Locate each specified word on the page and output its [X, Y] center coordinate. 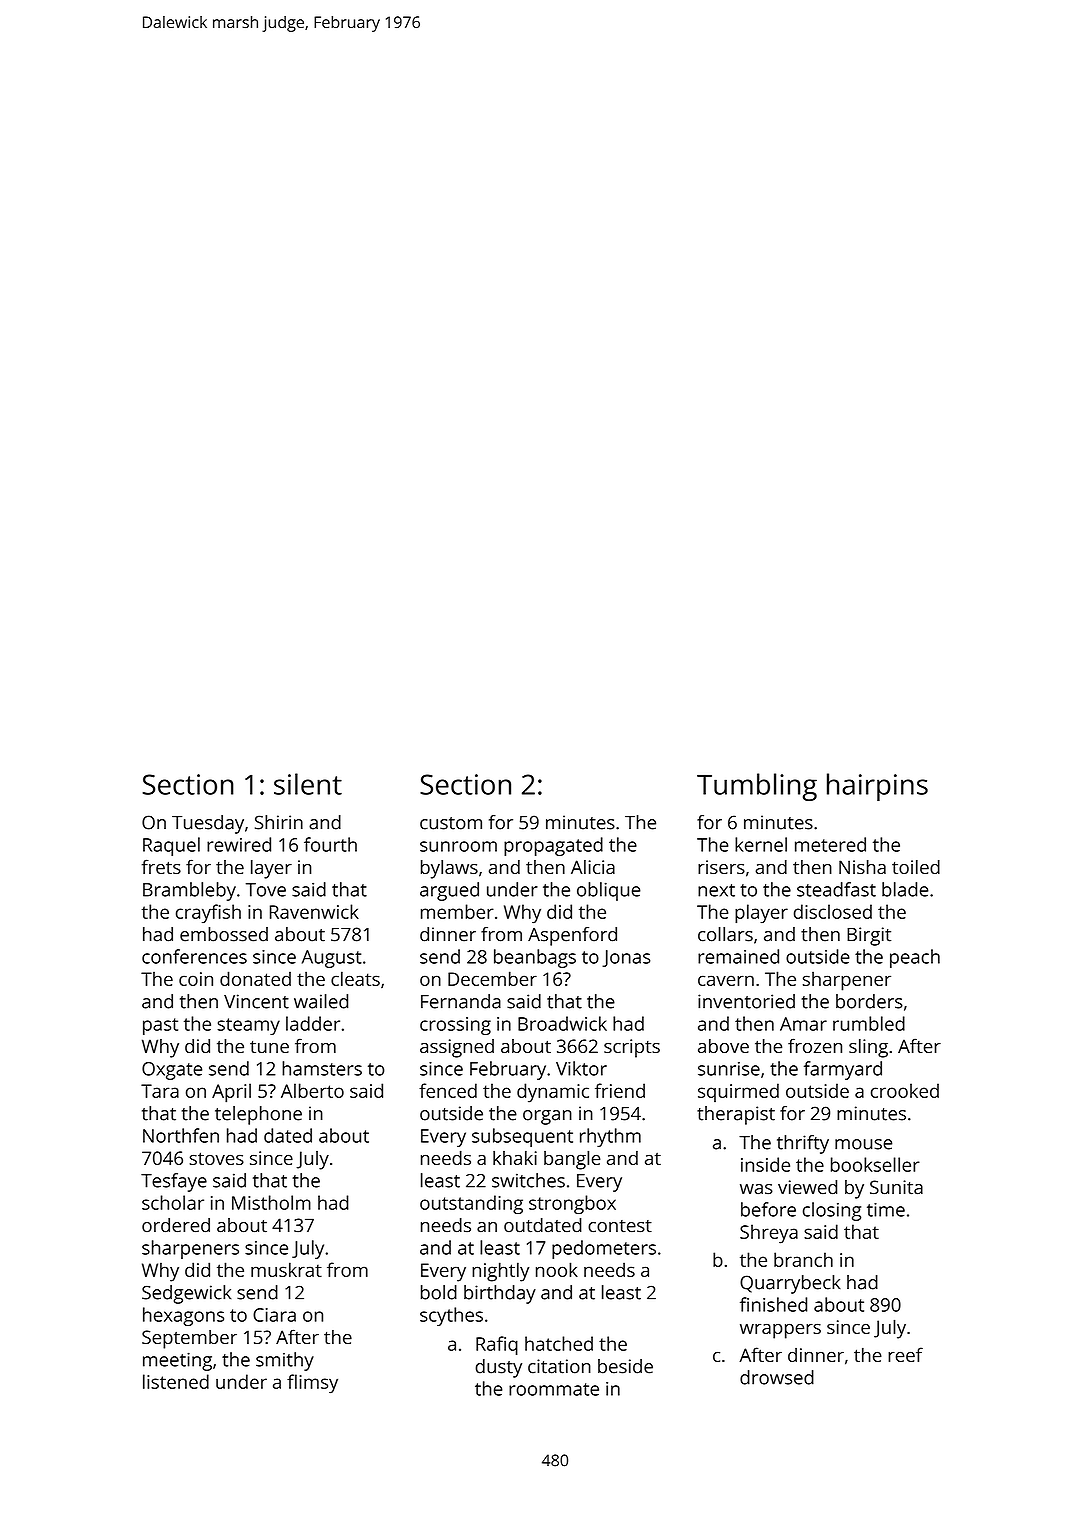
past [160, 1026]
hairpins [877, 787]
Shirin [279, 822]
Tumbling [757, 787]
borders [869, 1001]
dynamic [553, 1093]
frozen [815, 1045]
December [492, 978]
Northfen [181, 1135]
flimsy [312, 1384]
